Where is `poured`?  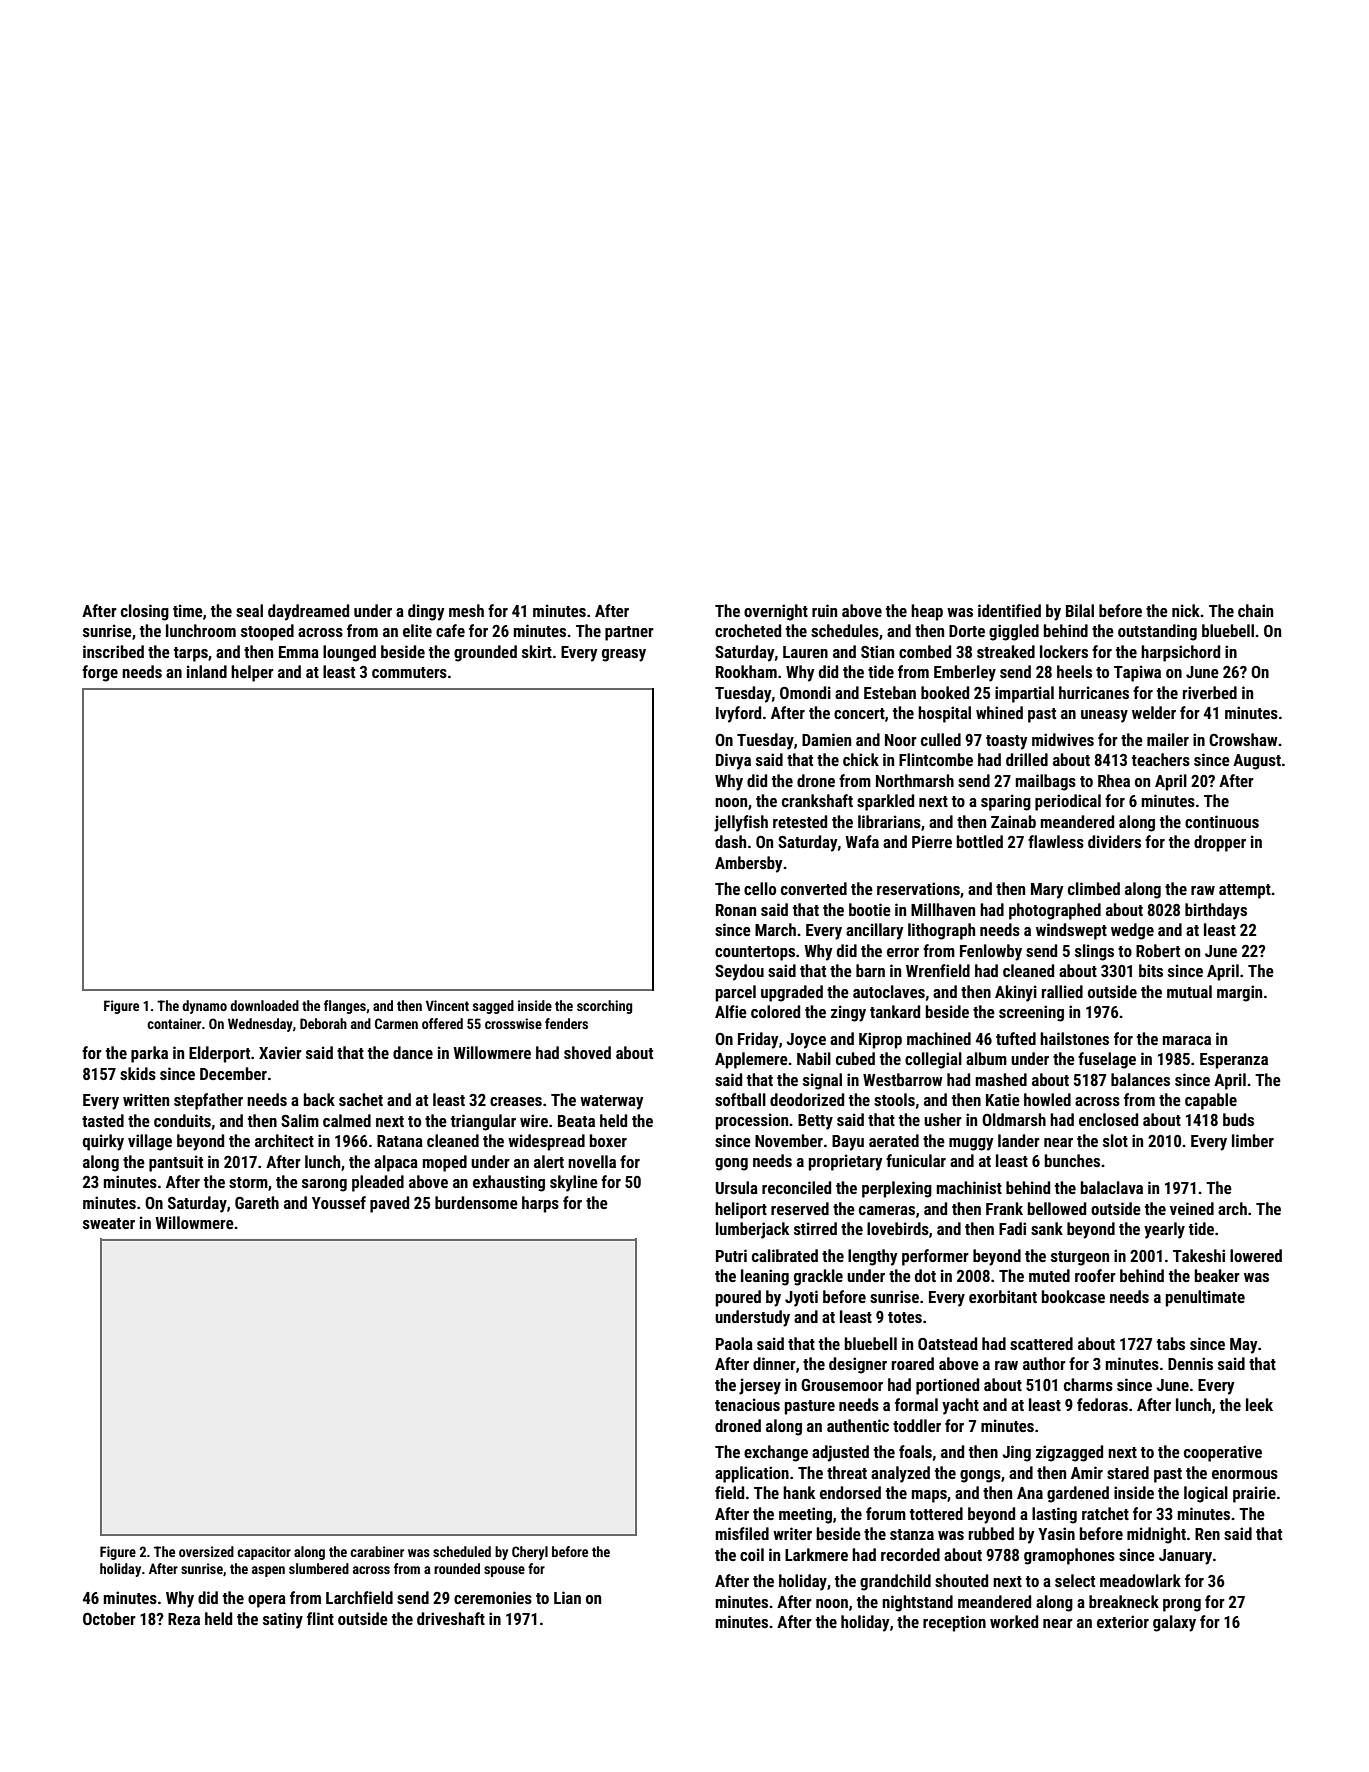 poured is located at coordinates (738, 1298).
